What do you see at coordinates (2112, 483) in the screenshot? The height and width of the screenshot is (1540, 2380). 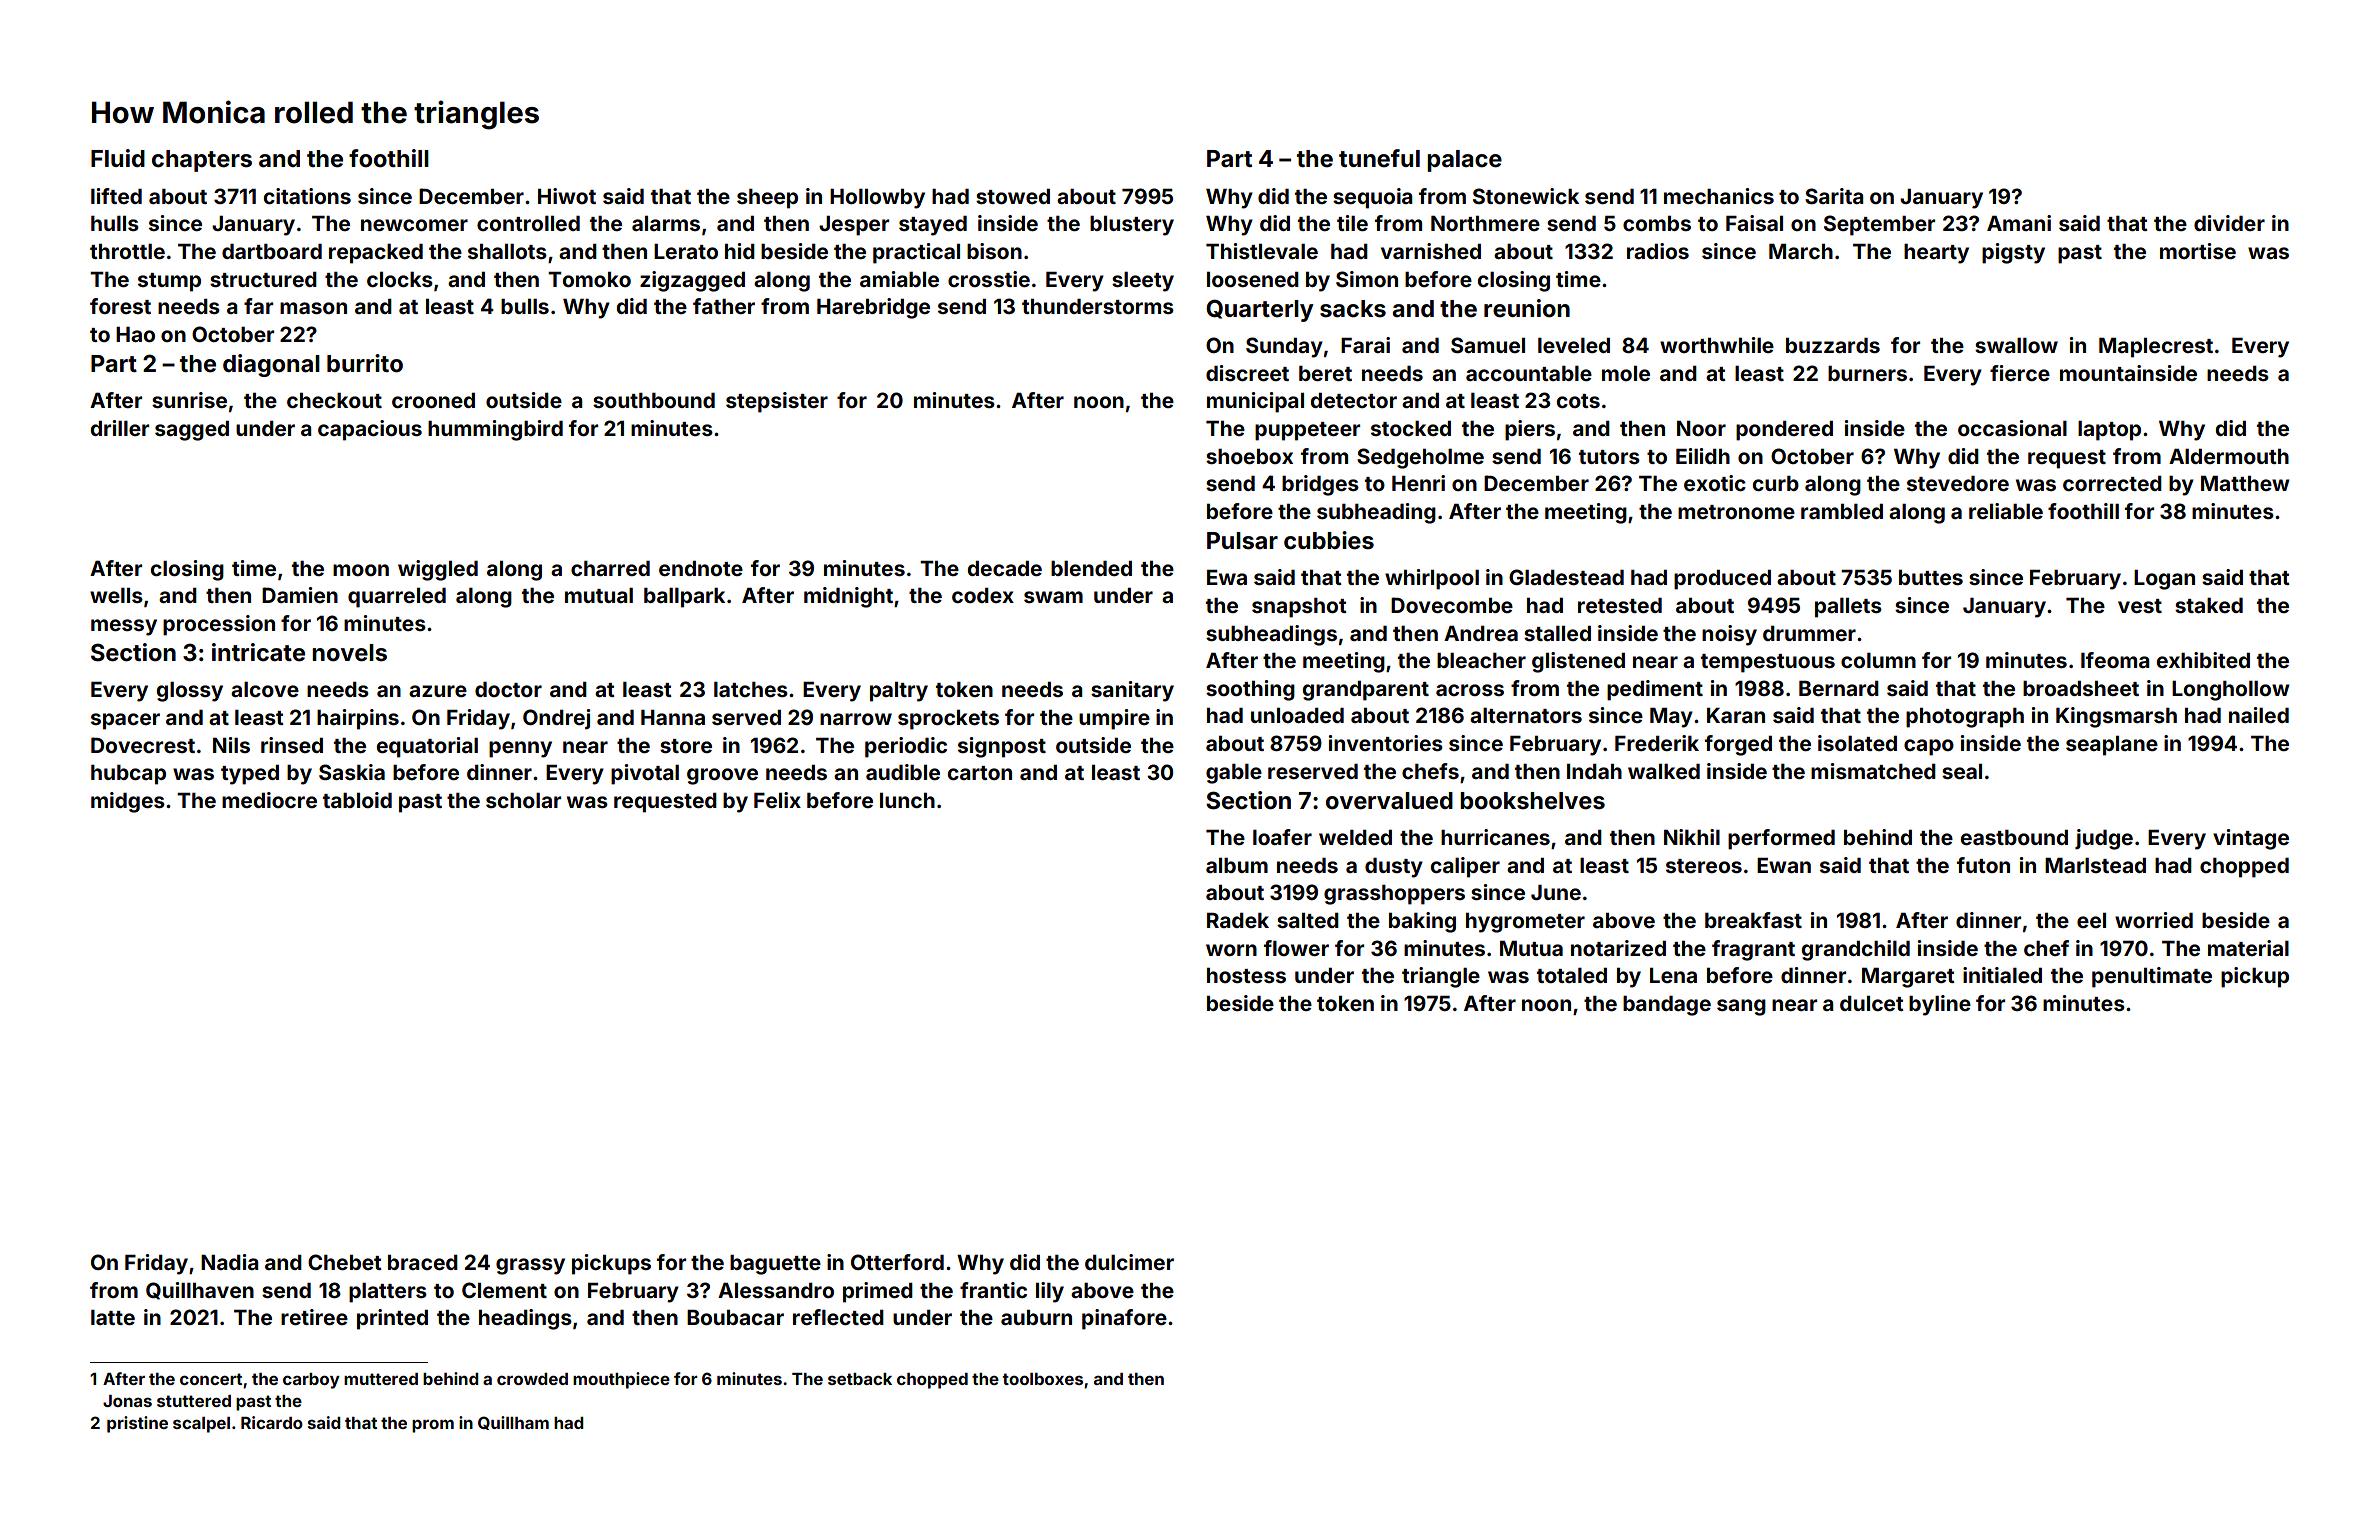 I see `corrected` at bounding box center [2112, 483].
